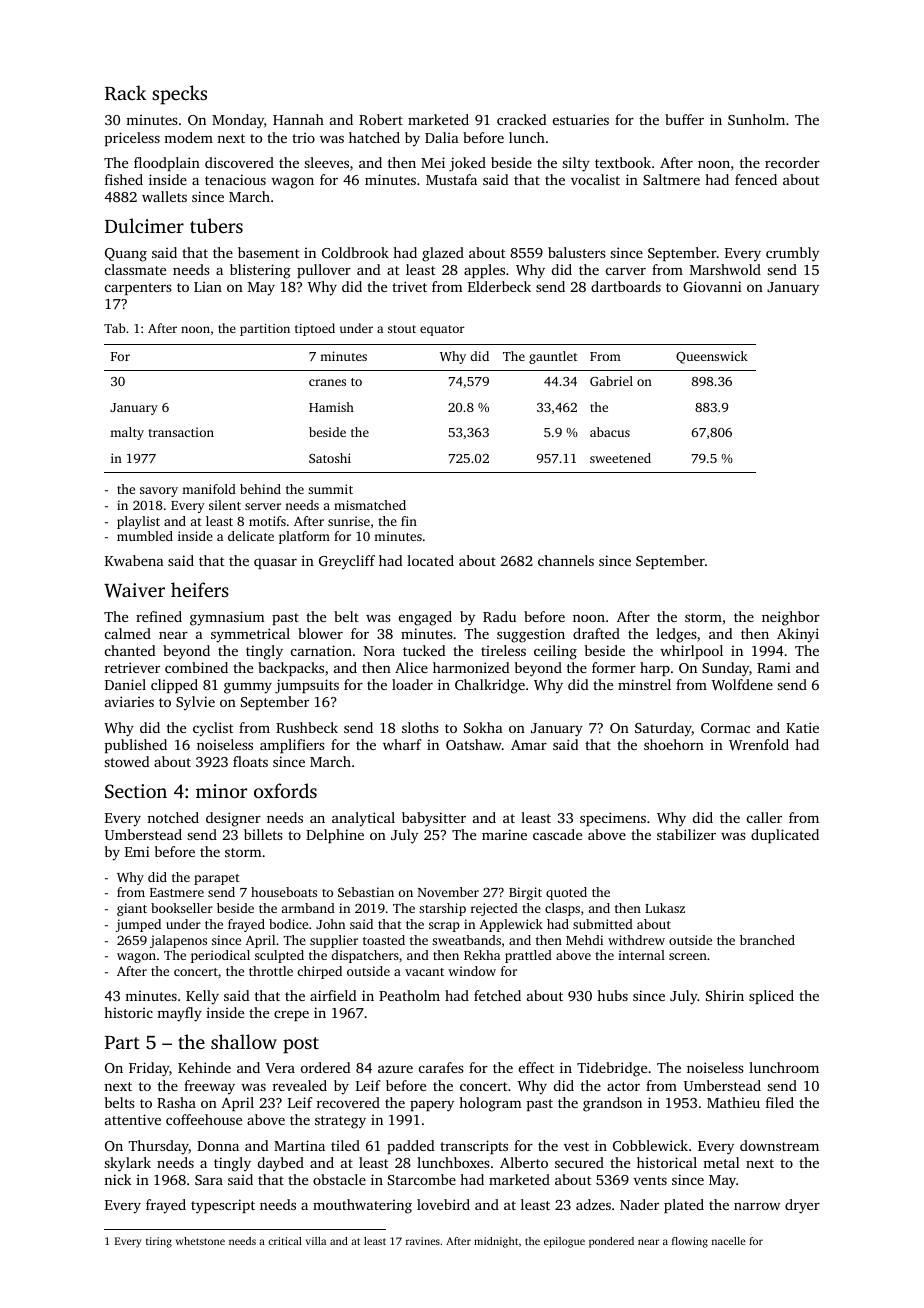 This image has width=924, height=1308. I want to click on Sunholm, so click(756, 119).
